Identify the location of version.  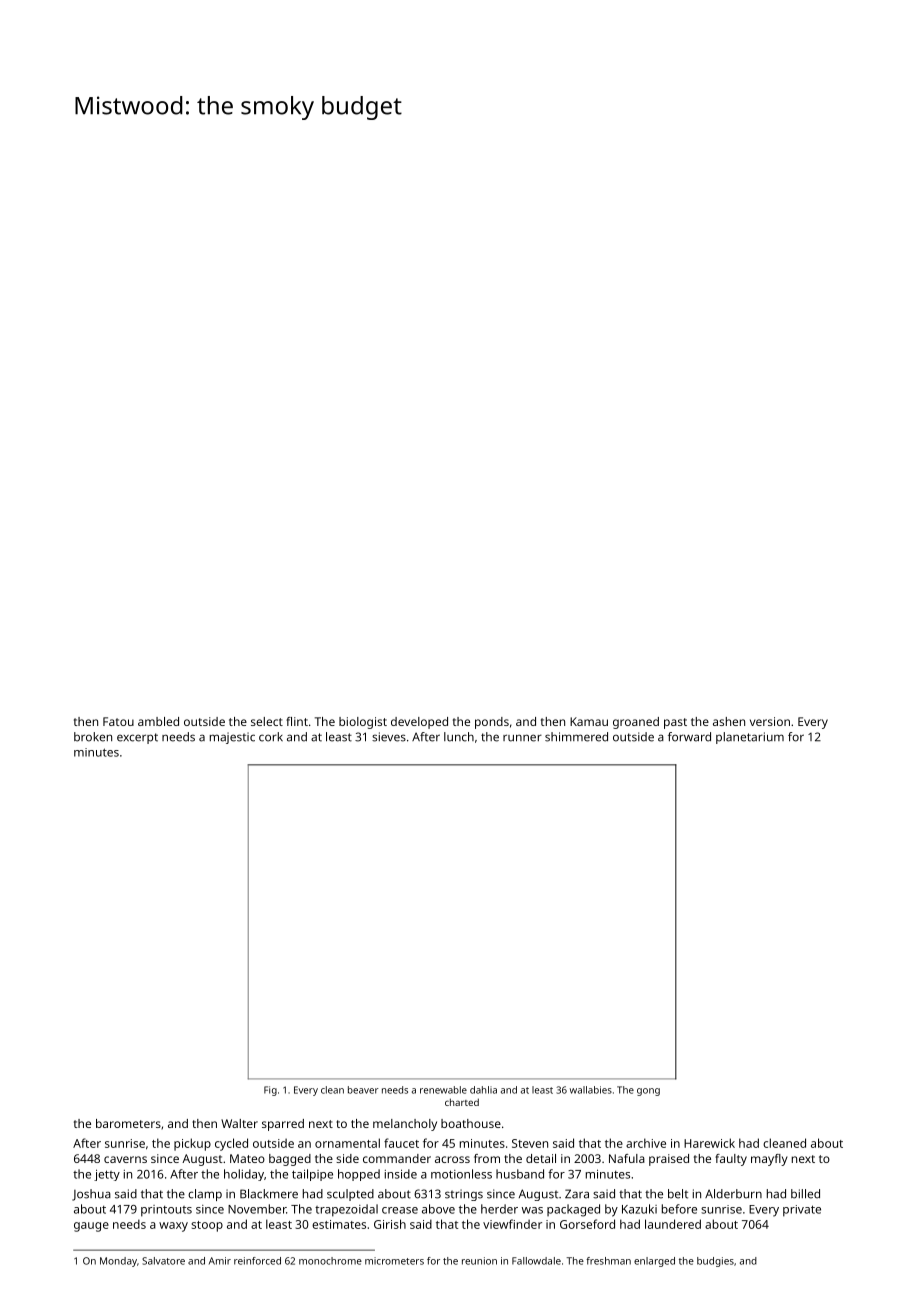
(770, 721).
